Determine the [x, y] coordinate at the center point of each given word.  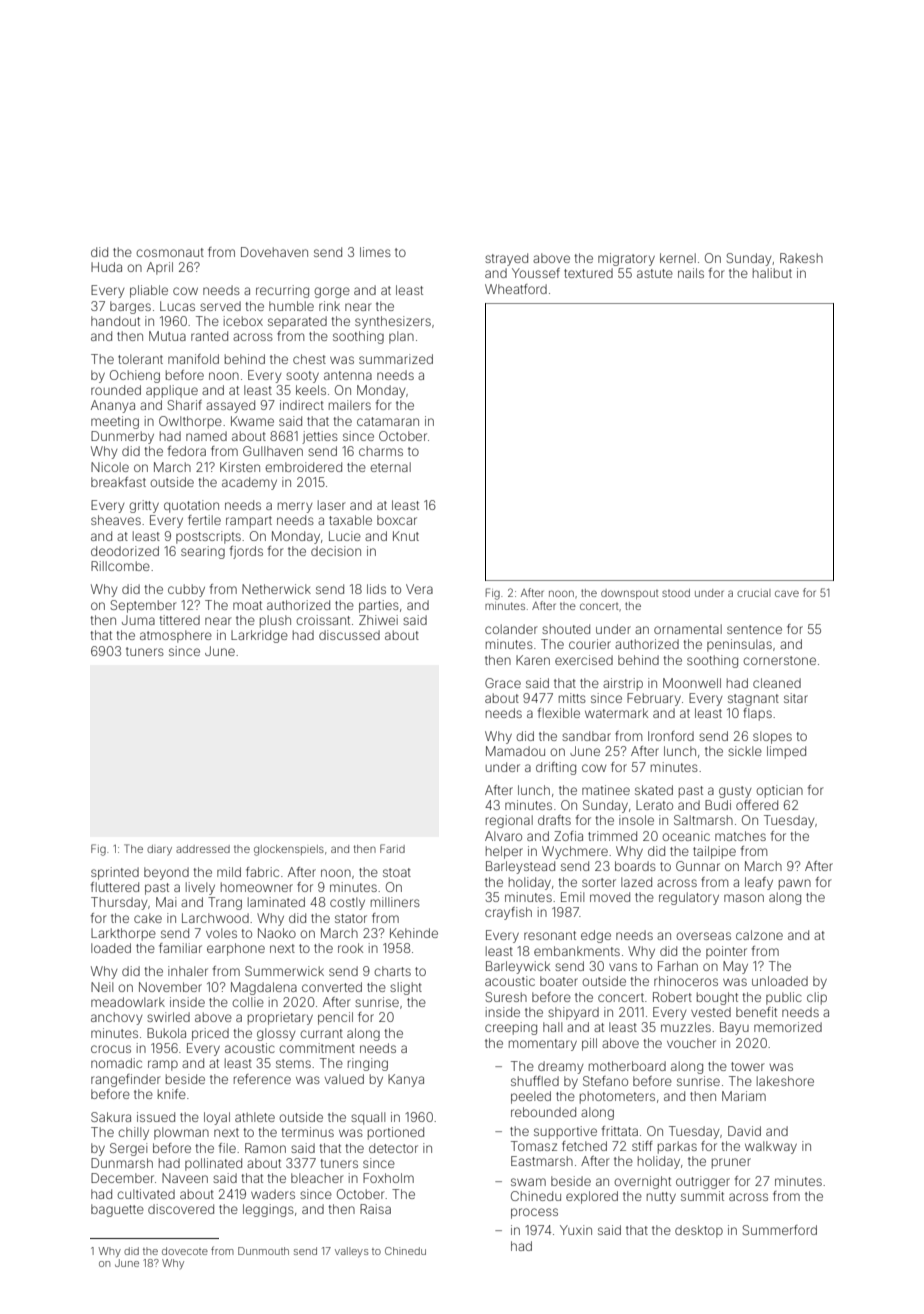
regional [509, 821]
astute [655, 273]
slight [406, 988]
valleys [352, 1252]
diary [159, 850]
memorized [788, 1027]
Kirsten [240, 467]
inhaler [188, 971]
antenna [348, 375]
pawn [795, 884]
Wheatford [516, 289]
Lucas [177, 306]
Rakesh [801, 258]
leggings [268, 1210]
